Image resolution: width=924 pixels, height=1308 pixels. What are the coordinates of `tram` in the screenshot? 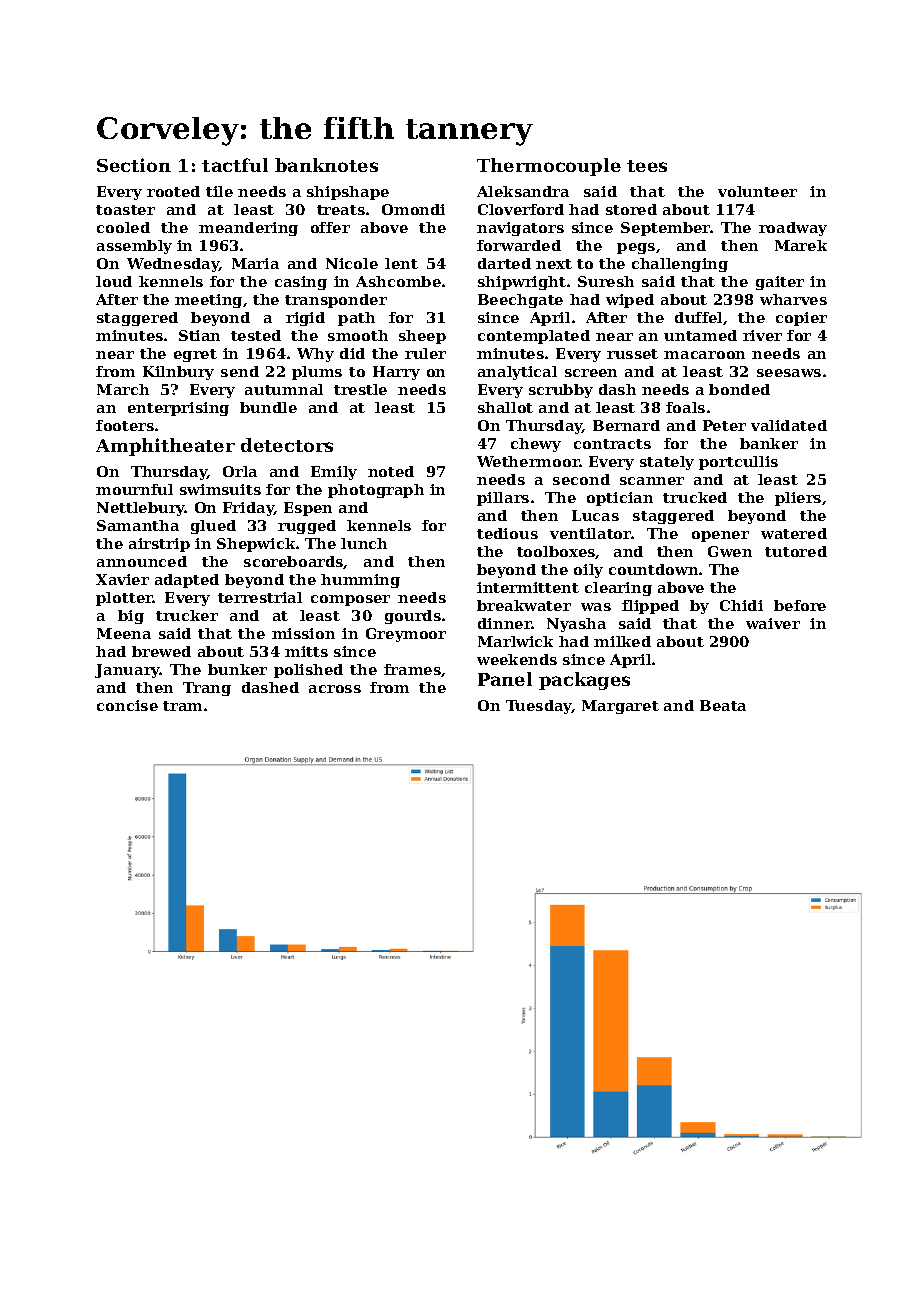 It's located at (182, 706).
